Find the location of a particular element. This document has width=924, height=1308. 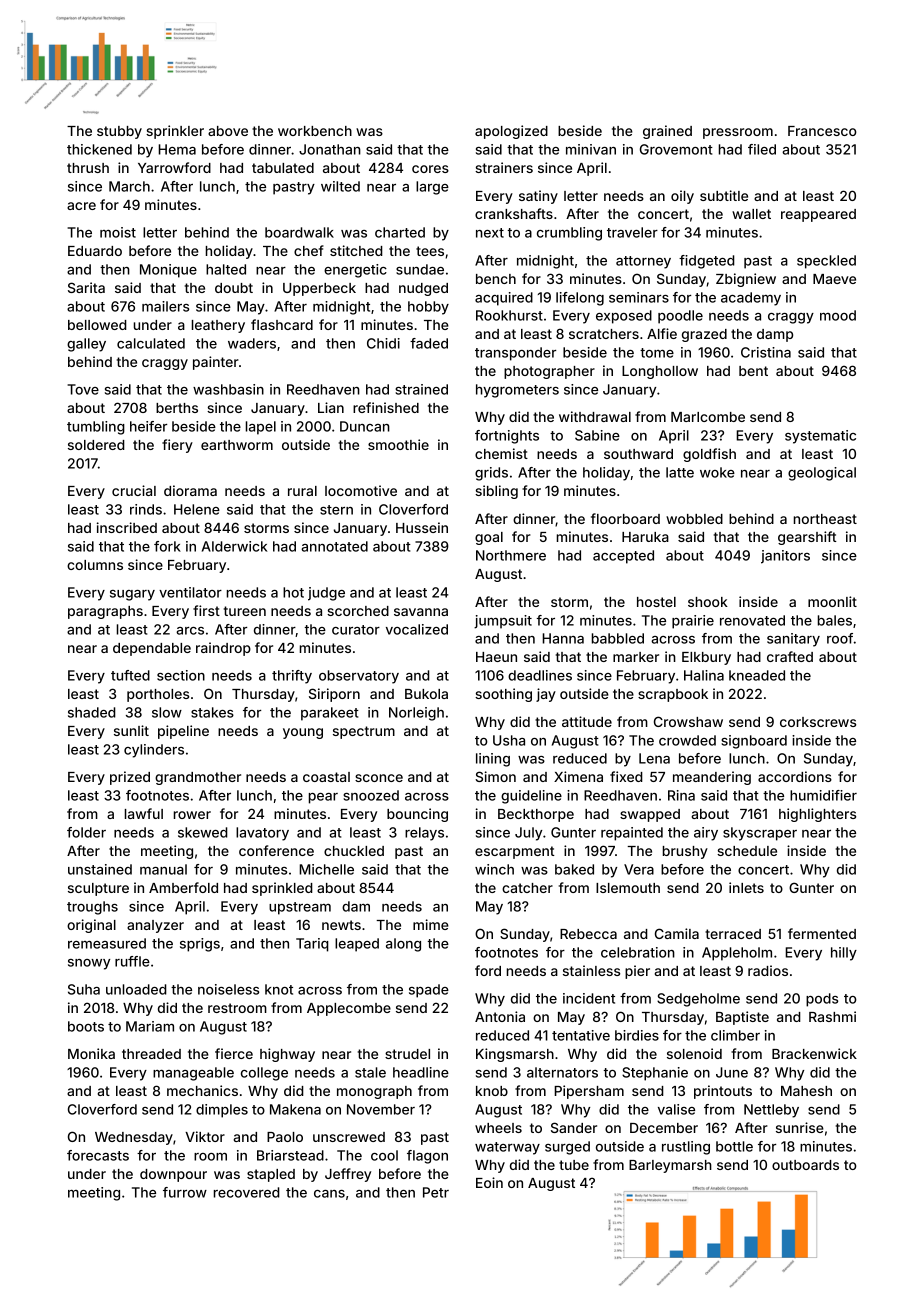

Monika is located at coordinates (91, 1053).
